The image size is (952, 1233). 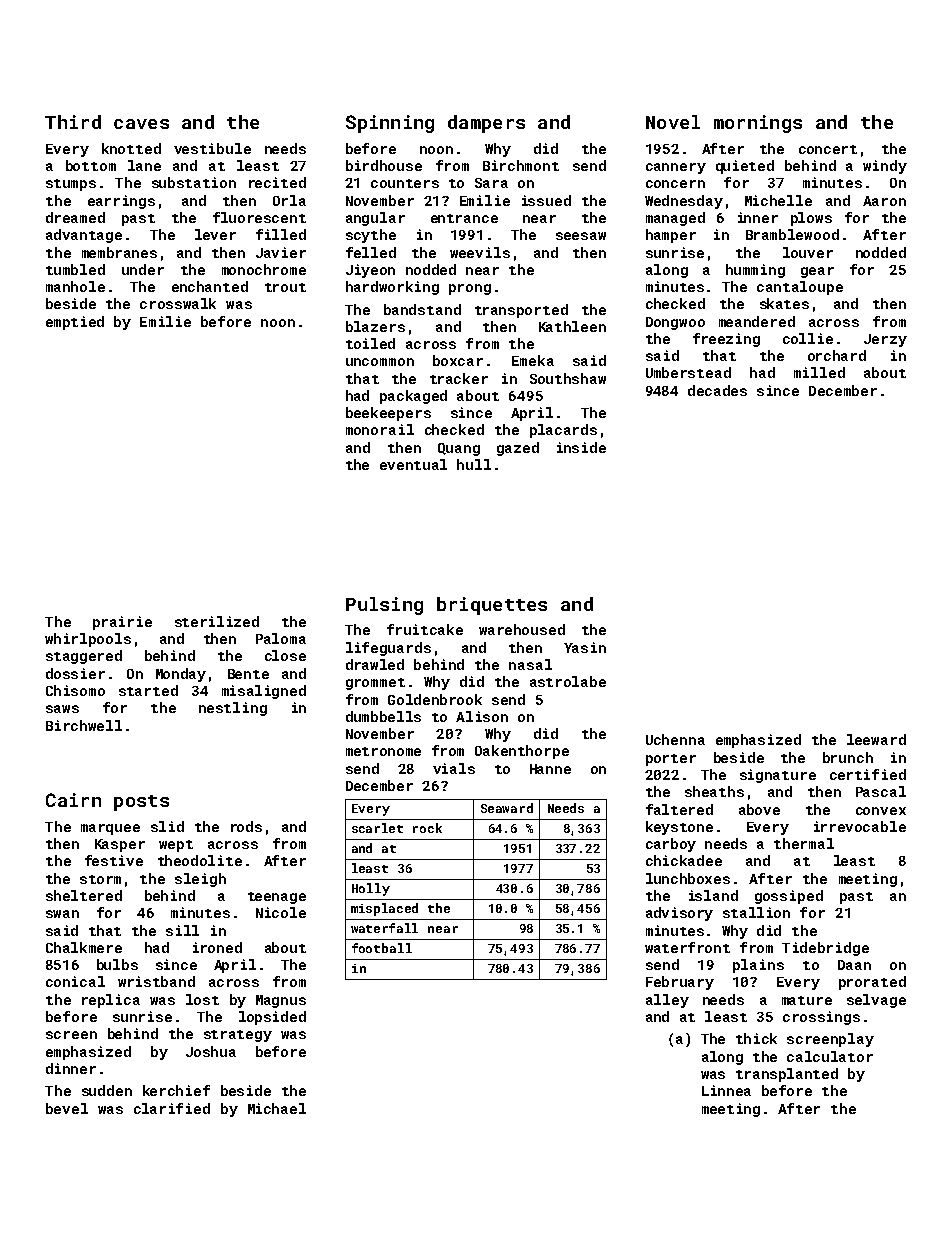 I want to click on crosswalk, so click(x=178, y=303).
